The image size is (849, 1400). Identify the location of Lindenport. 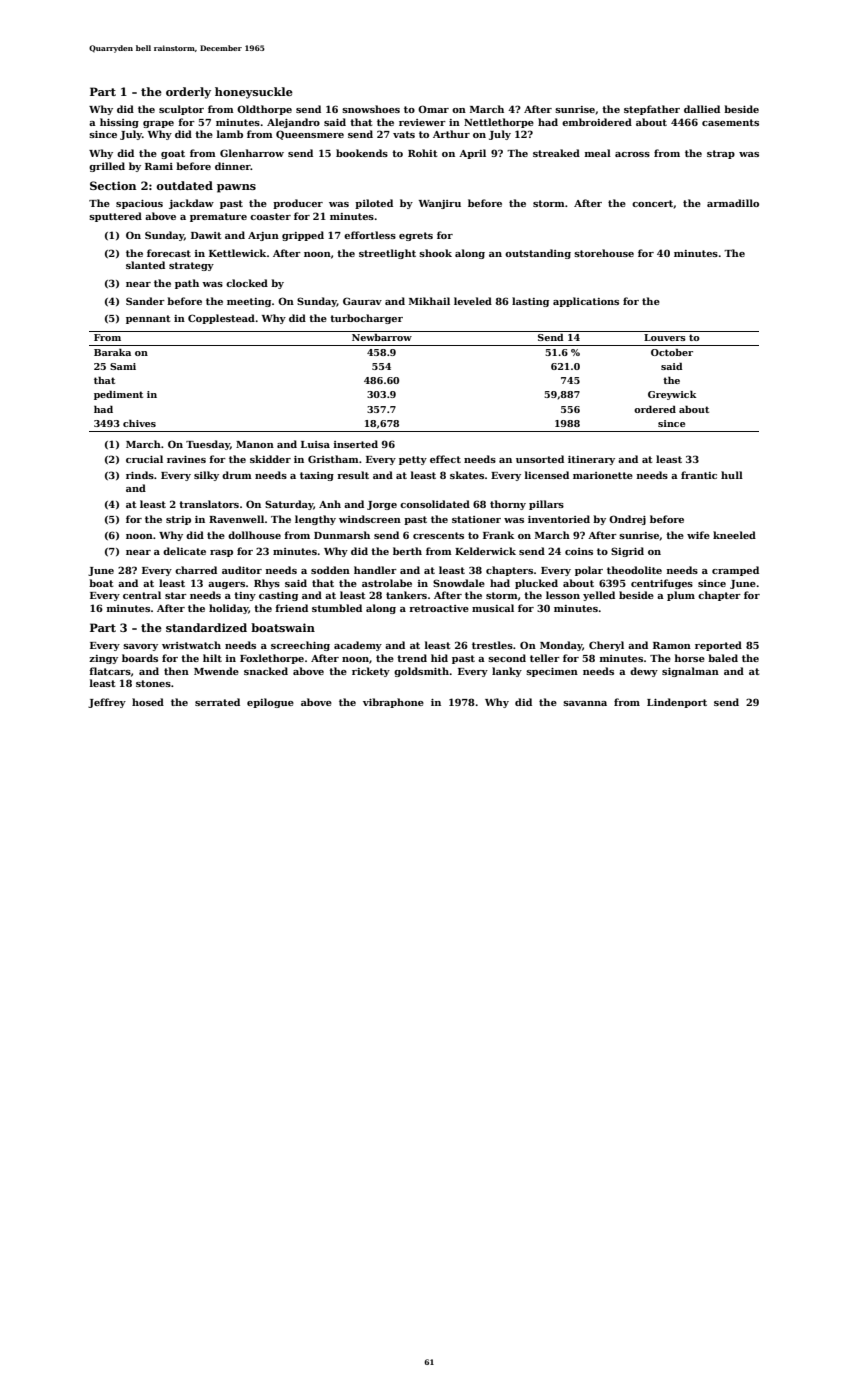
(677, 703).
